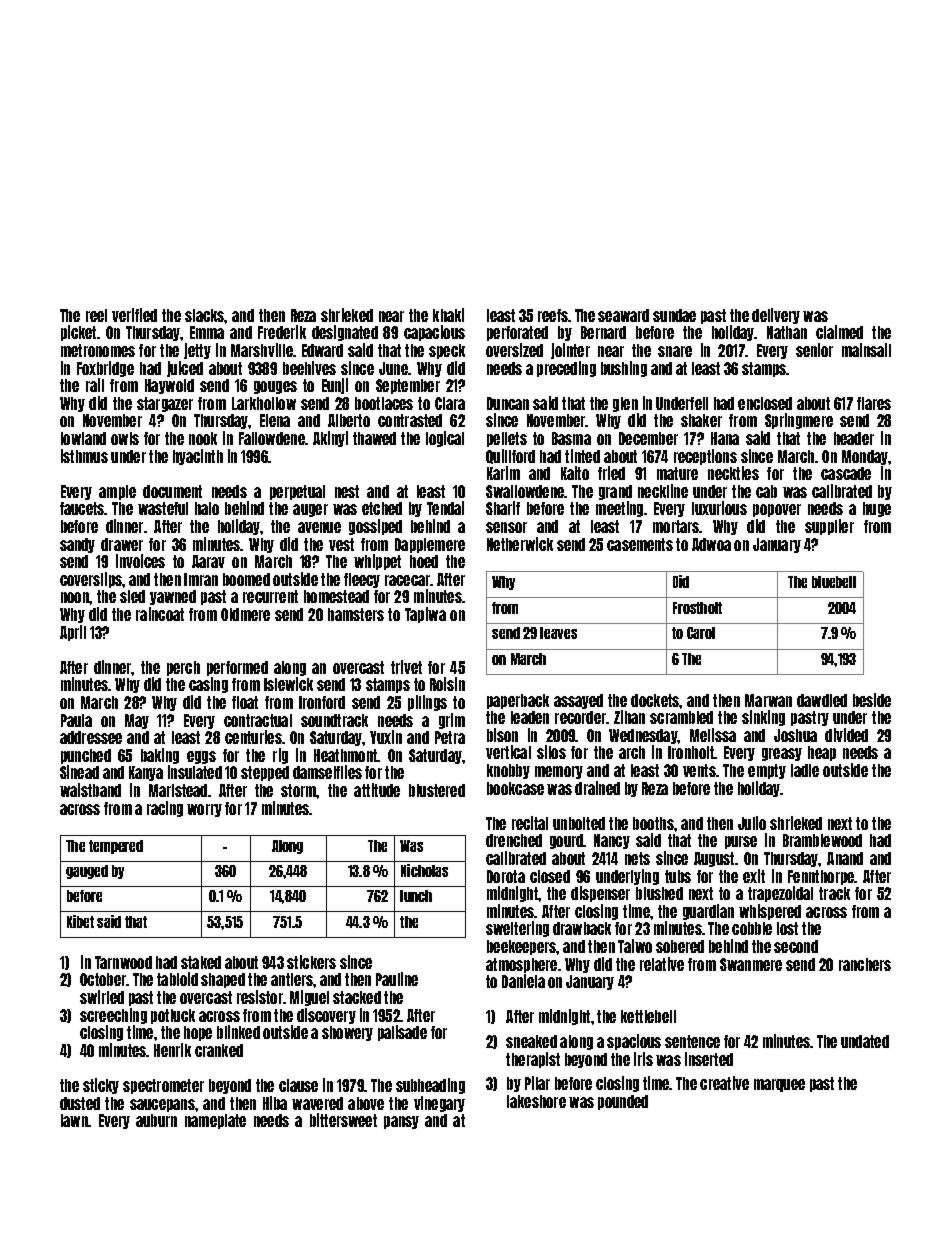 This page has width=952, height=1233. I want to click on claimed, so click(839, 332).
